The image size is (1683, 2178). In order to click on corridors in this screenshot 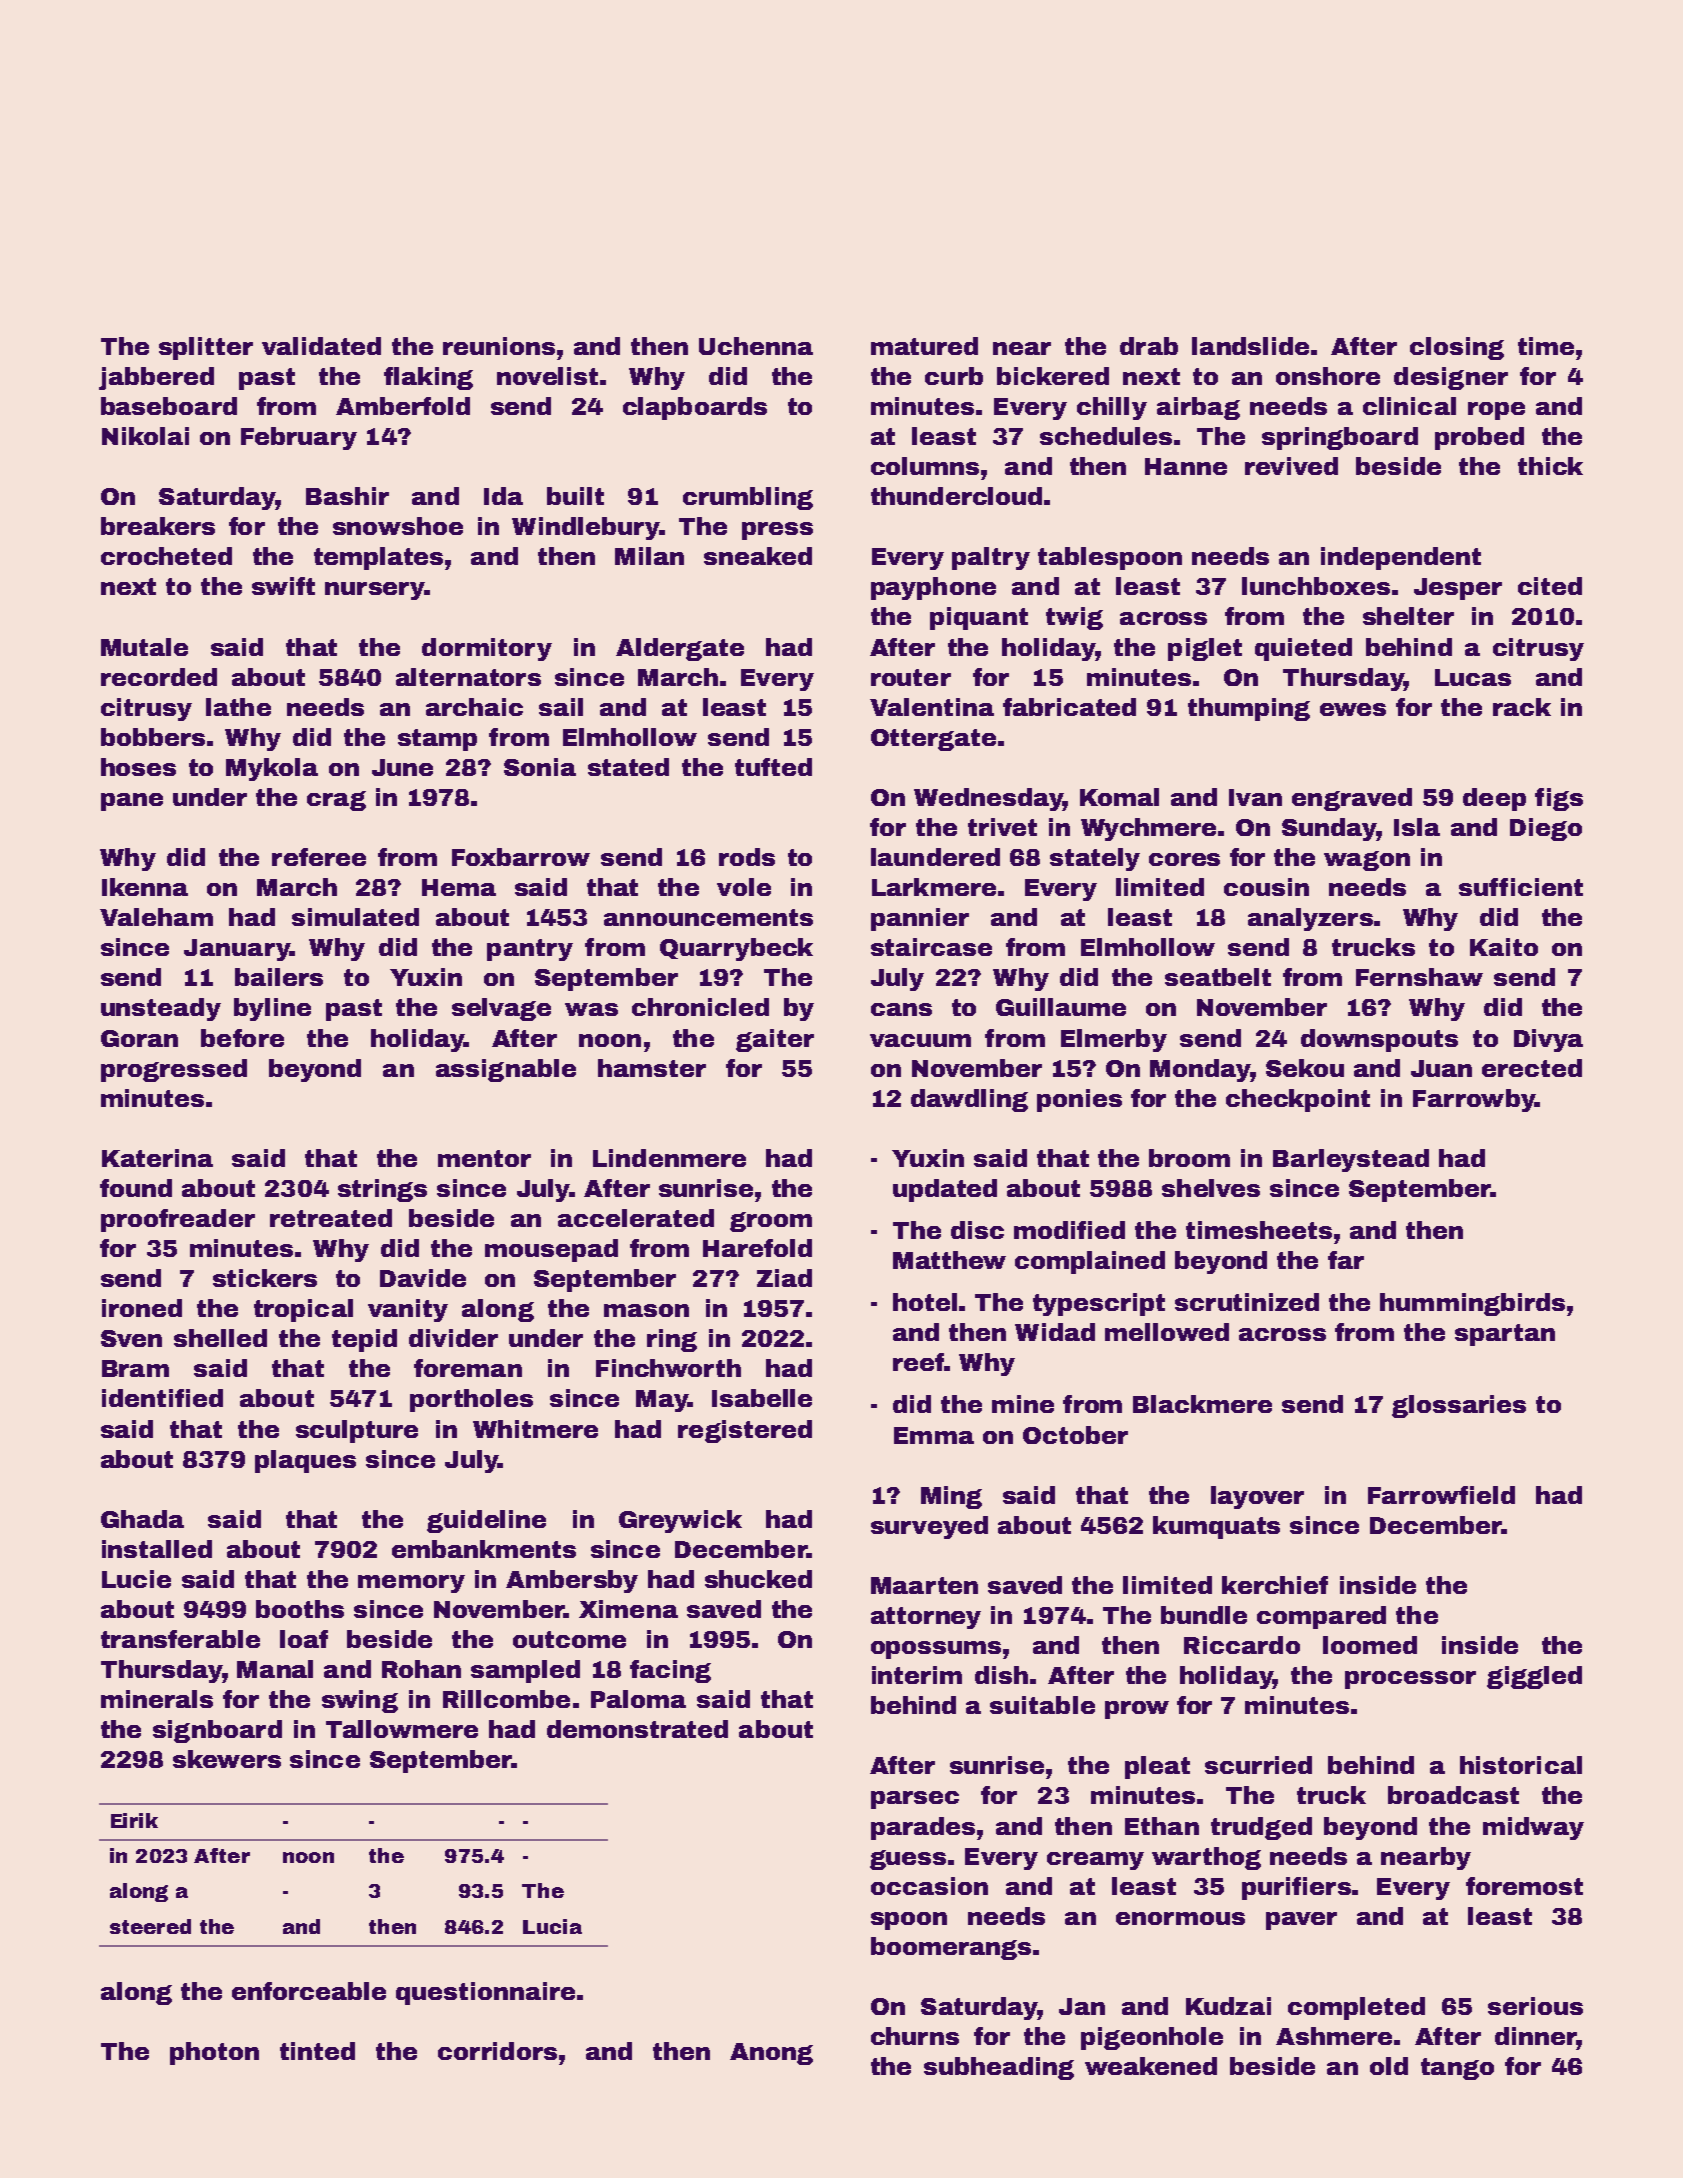, I will do `click(497, 2051)`.
